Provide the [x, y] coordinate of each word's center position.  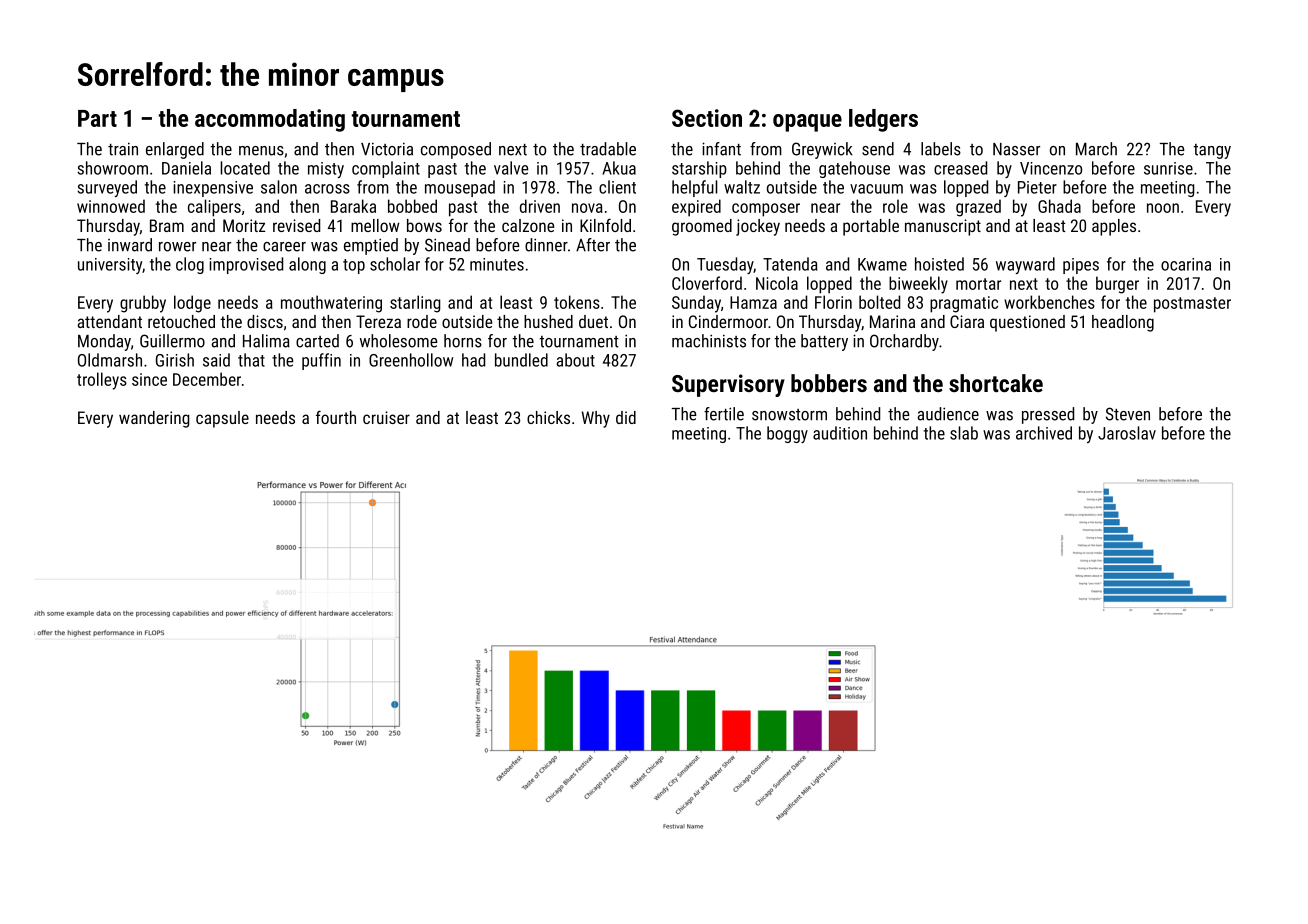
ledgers [883, 120]
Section [707, 118]
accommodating [270, 120]
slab [964, 433]
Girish [175, 360]
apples [1114, 227]
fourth [336, 417]
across [327, 189]
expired [696, 208]
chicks [548, 417]
